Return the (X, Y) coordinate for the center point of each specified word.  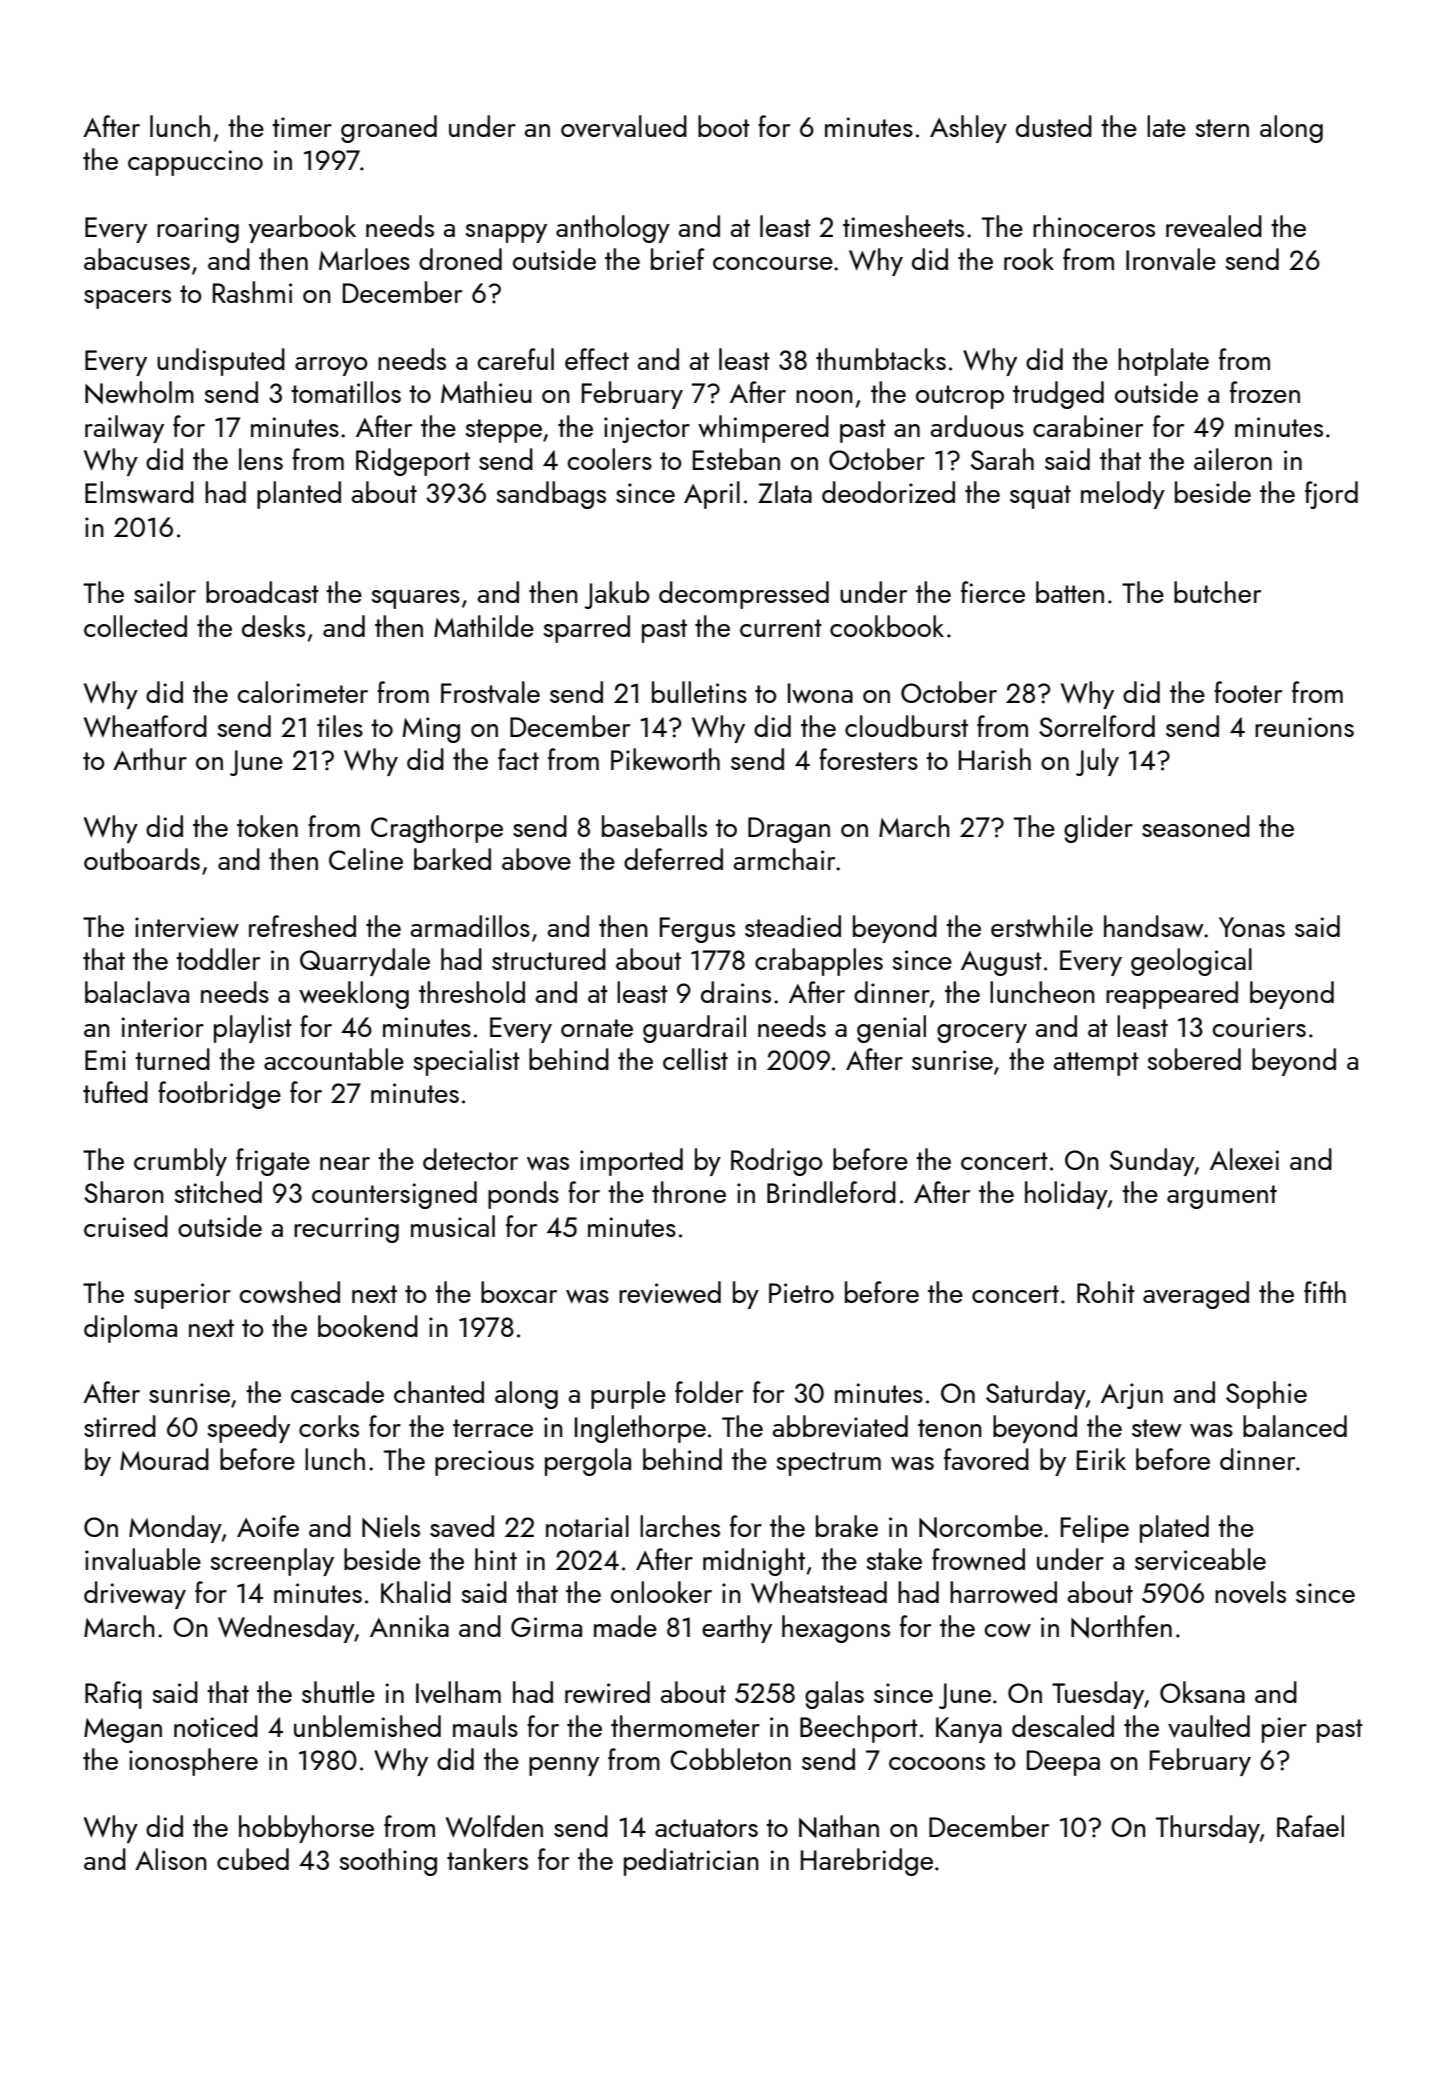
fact (518, 759)
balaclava (137, 992)
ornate (597, 1028)
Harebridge (867, 1862)
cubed (253, 1859)
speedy (249, 1429)
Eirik (1101, 1459)
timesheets (903, 226)
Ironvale (1171, 259)
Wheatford (145, 726)
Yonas (1252, 927)
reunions (1304, 727)
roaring (198, 230)
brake (847, 1526)
